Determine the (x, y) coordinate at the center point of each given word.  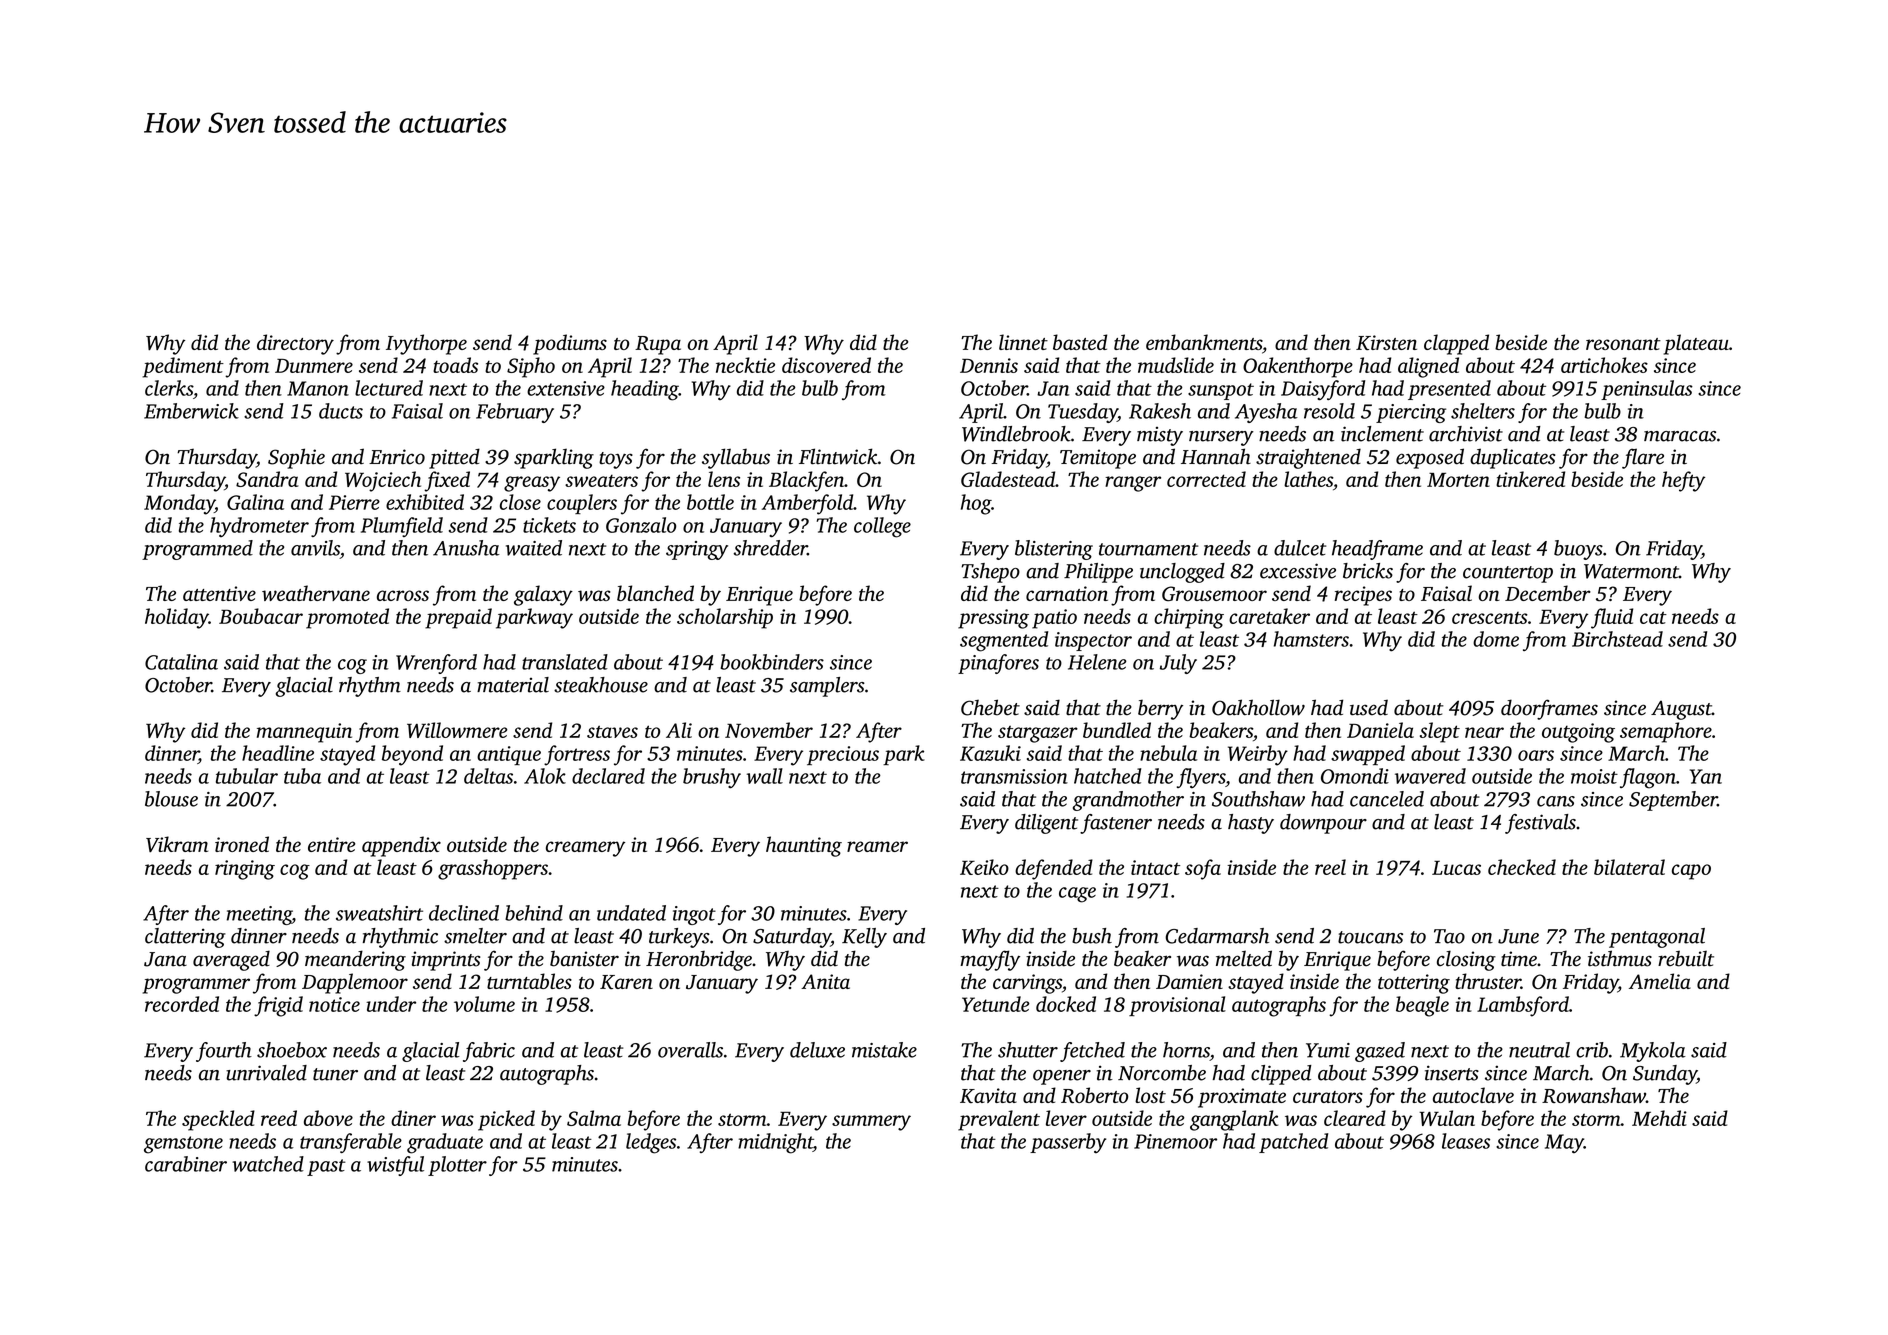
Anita (825, 981)
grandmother (1128, 801)
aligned (1428, 367)
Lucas (1456, 867)
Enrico (397, 457)
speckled (218, 1120)
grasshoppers (493, 869)
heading (645, 390)
